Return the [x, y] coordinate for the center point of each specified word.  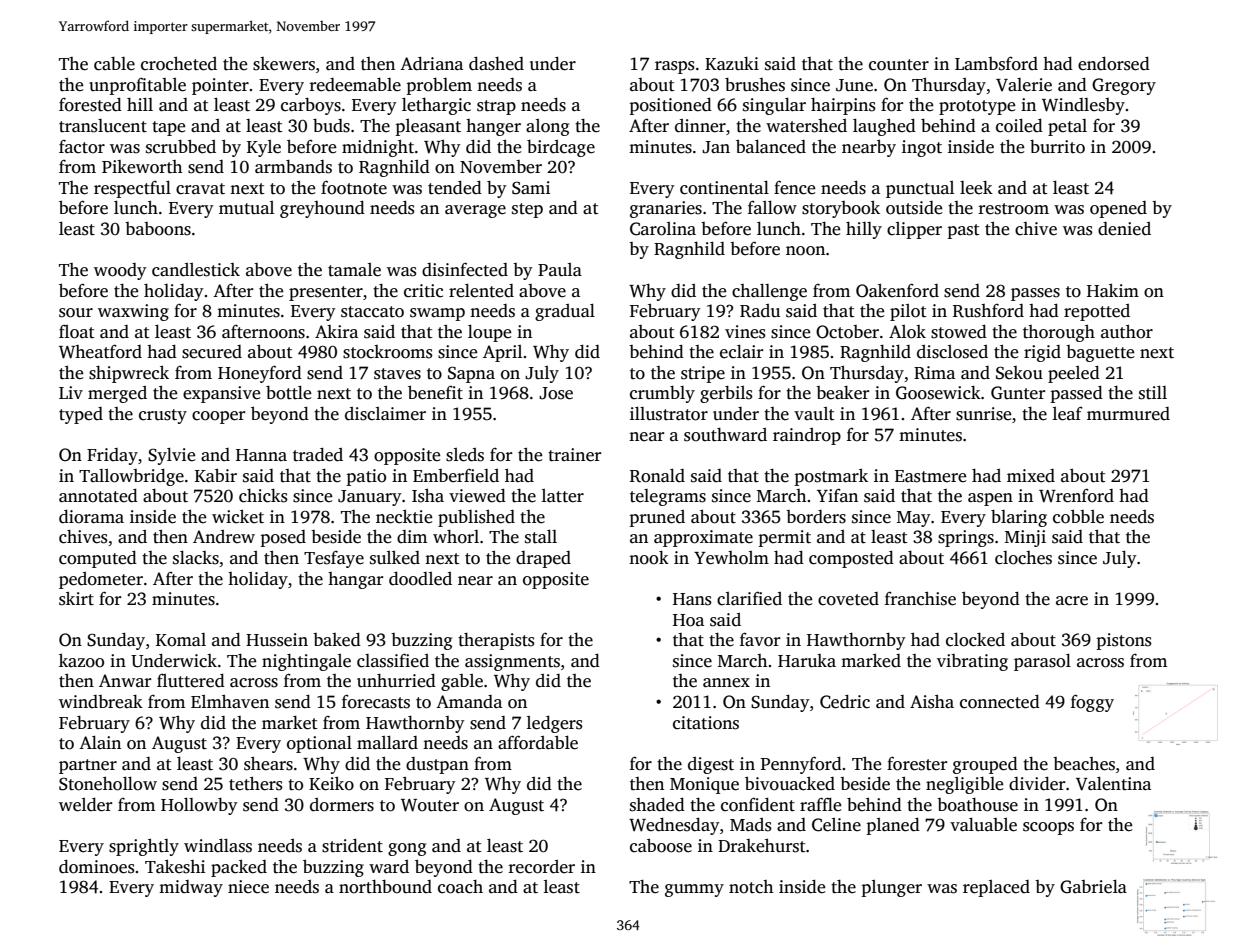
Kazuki [732, 63]
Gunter [1018, 393]
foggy [1092, 703]
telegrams [668, 497]
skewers [284, 64]
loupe [489, 333]
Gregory [1124, 86]
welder [85, 805]
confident [758, 804]
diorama [91, 517]
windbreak [101, 702]
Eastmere [930, 476]
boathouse [977, 805]
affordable [538, 742]
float [77, 332]
